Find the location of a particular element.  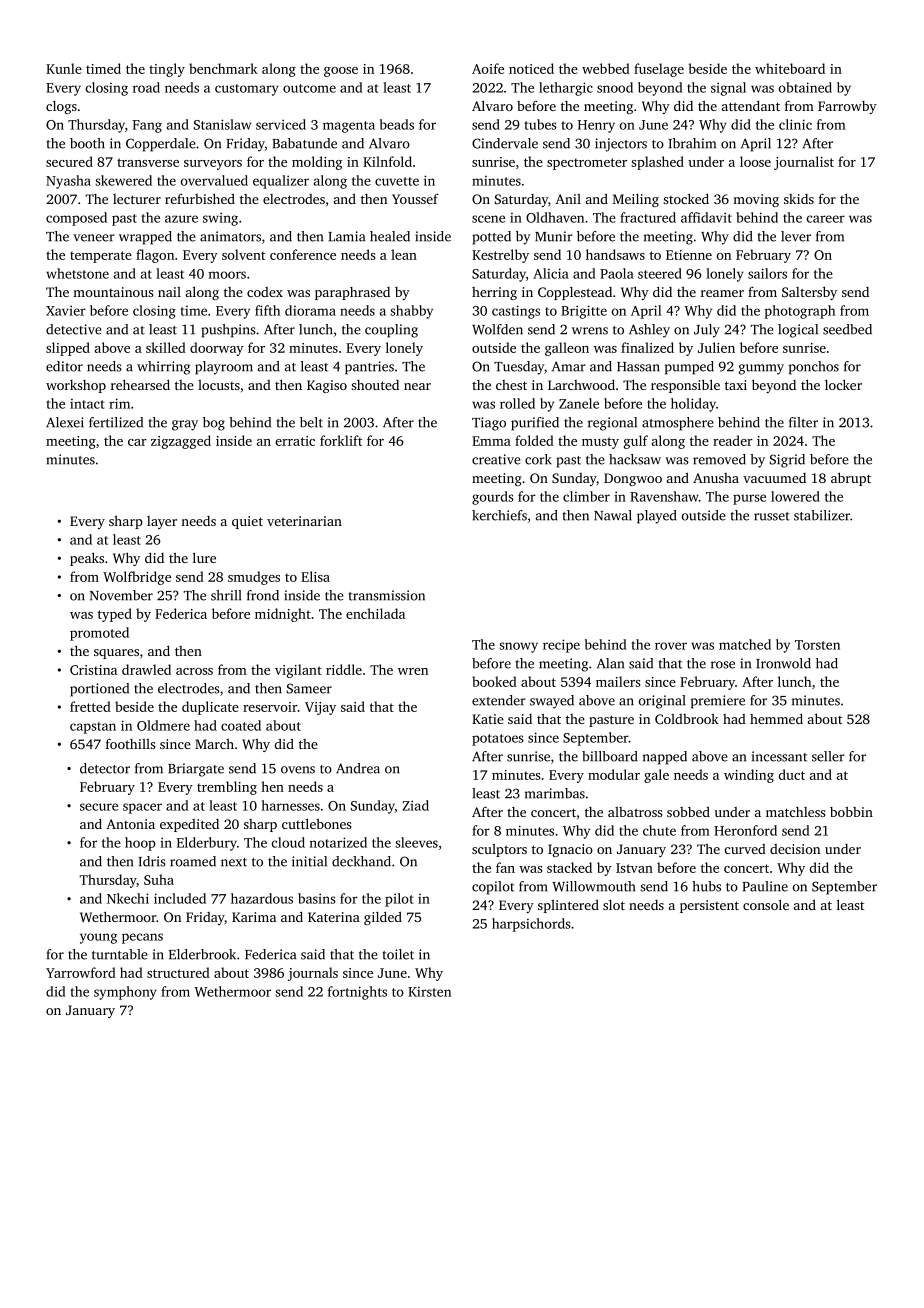

Ignacio is located at coordinates (570, 850).
